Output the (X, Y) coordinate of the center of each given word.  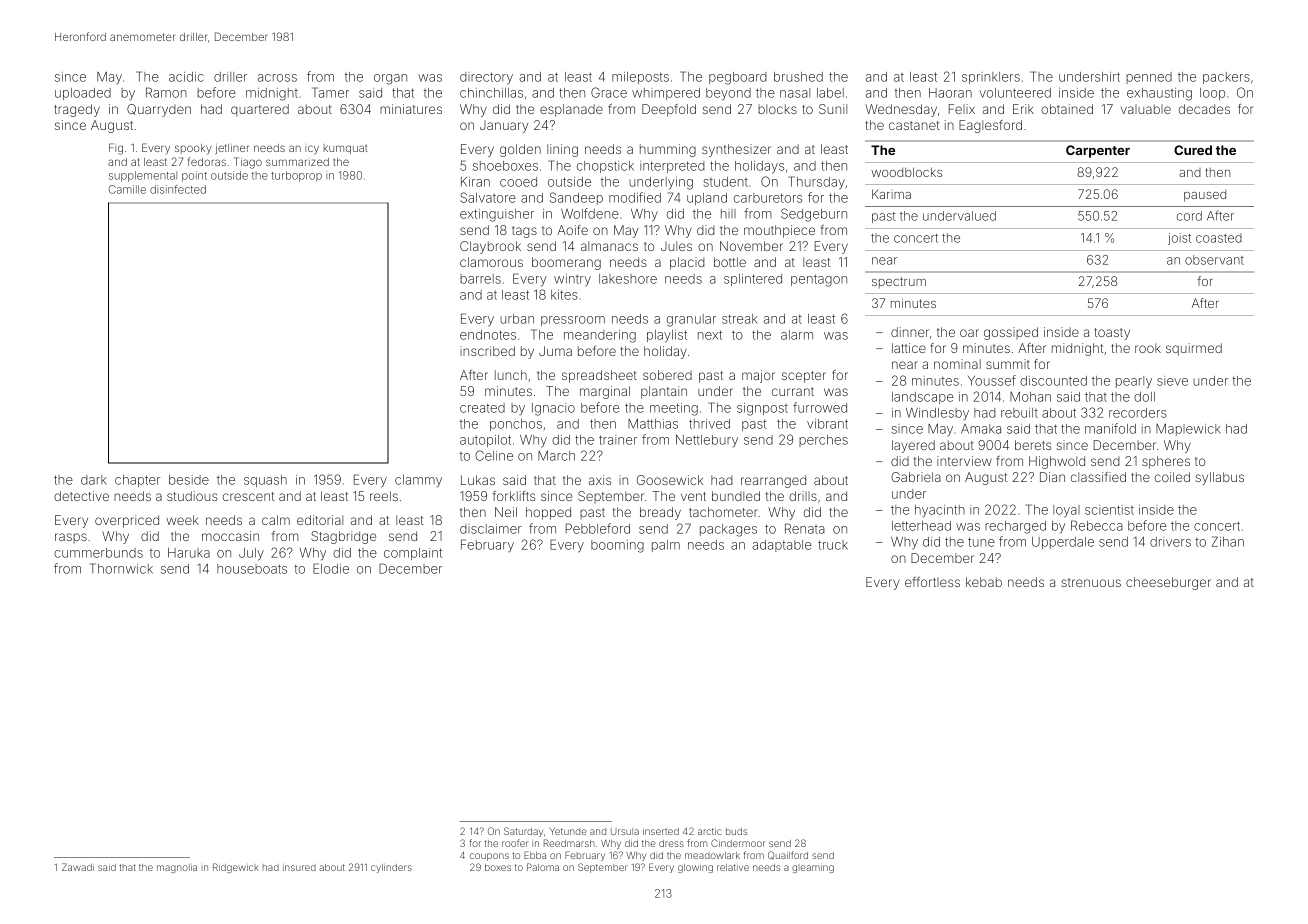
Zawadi (78, 867)
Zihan (1228, 541)
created (482, 408)
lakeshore (628, 279)
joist (1179, 239)
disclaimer (491, 529)
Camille (127, 189)
